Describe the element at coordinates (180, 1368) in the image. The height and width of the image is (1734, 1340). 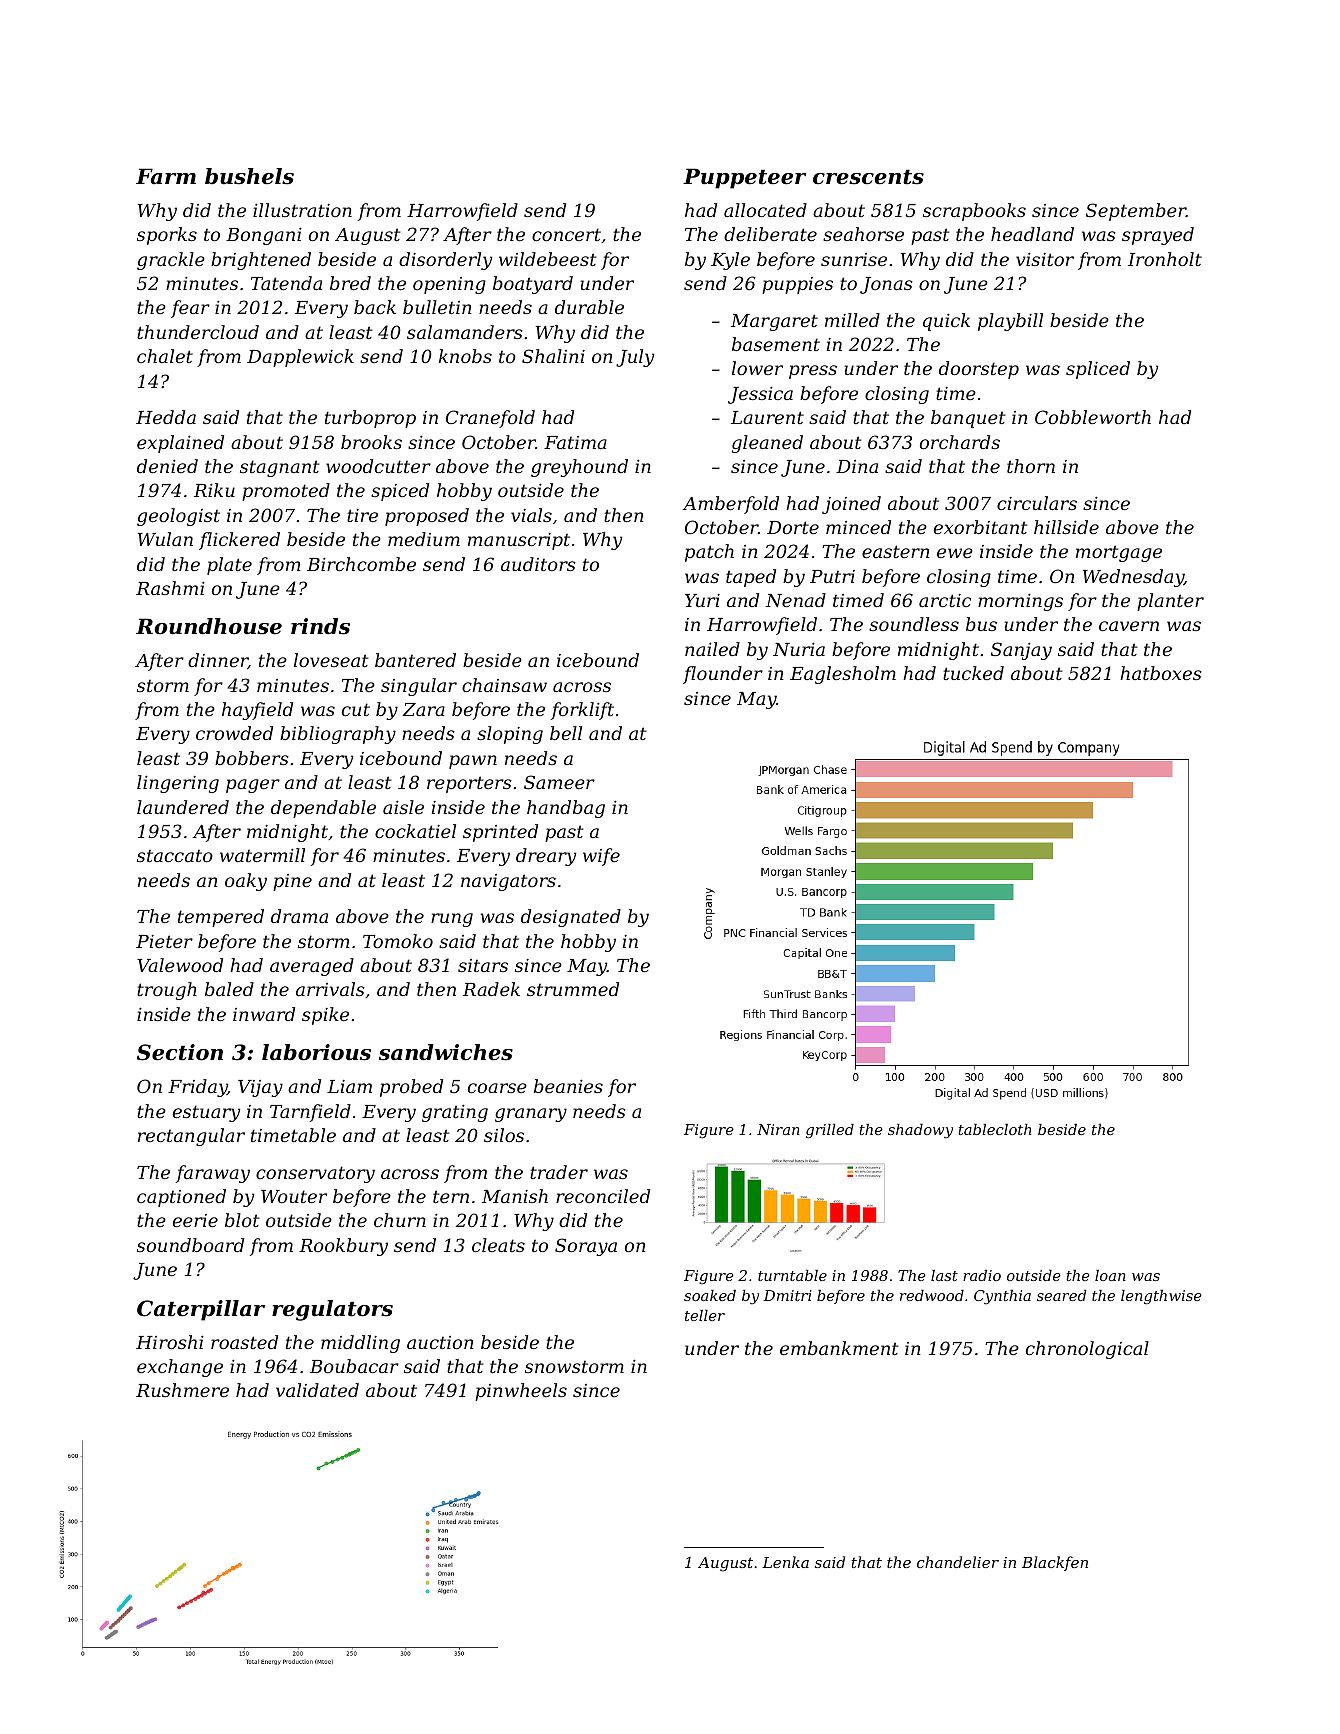
I see `exchange` at that location.
